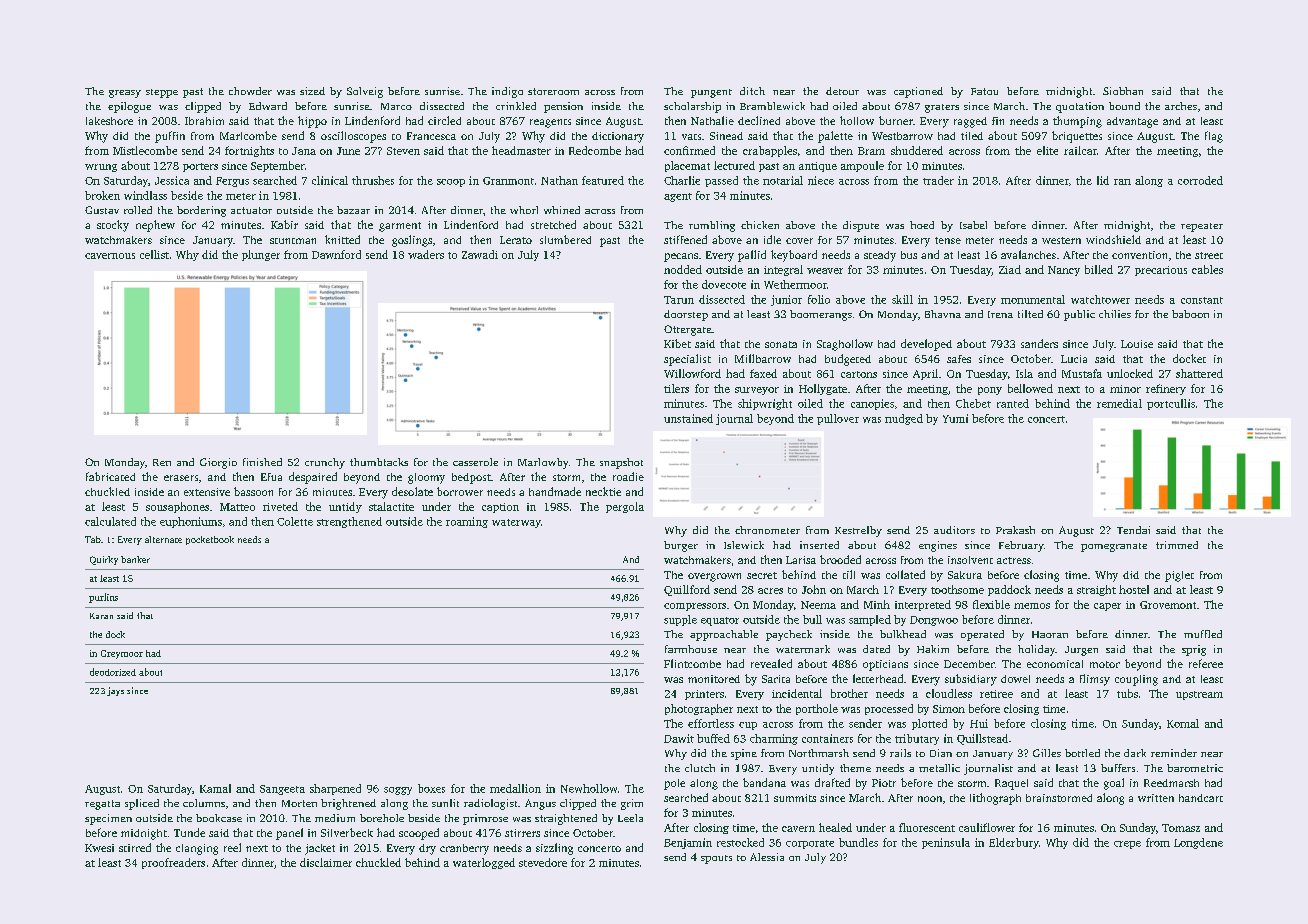  What do you see at coordinates (1134, 589) in the screenshot?
I see `hostel` at bounding box center [1134, 589].
